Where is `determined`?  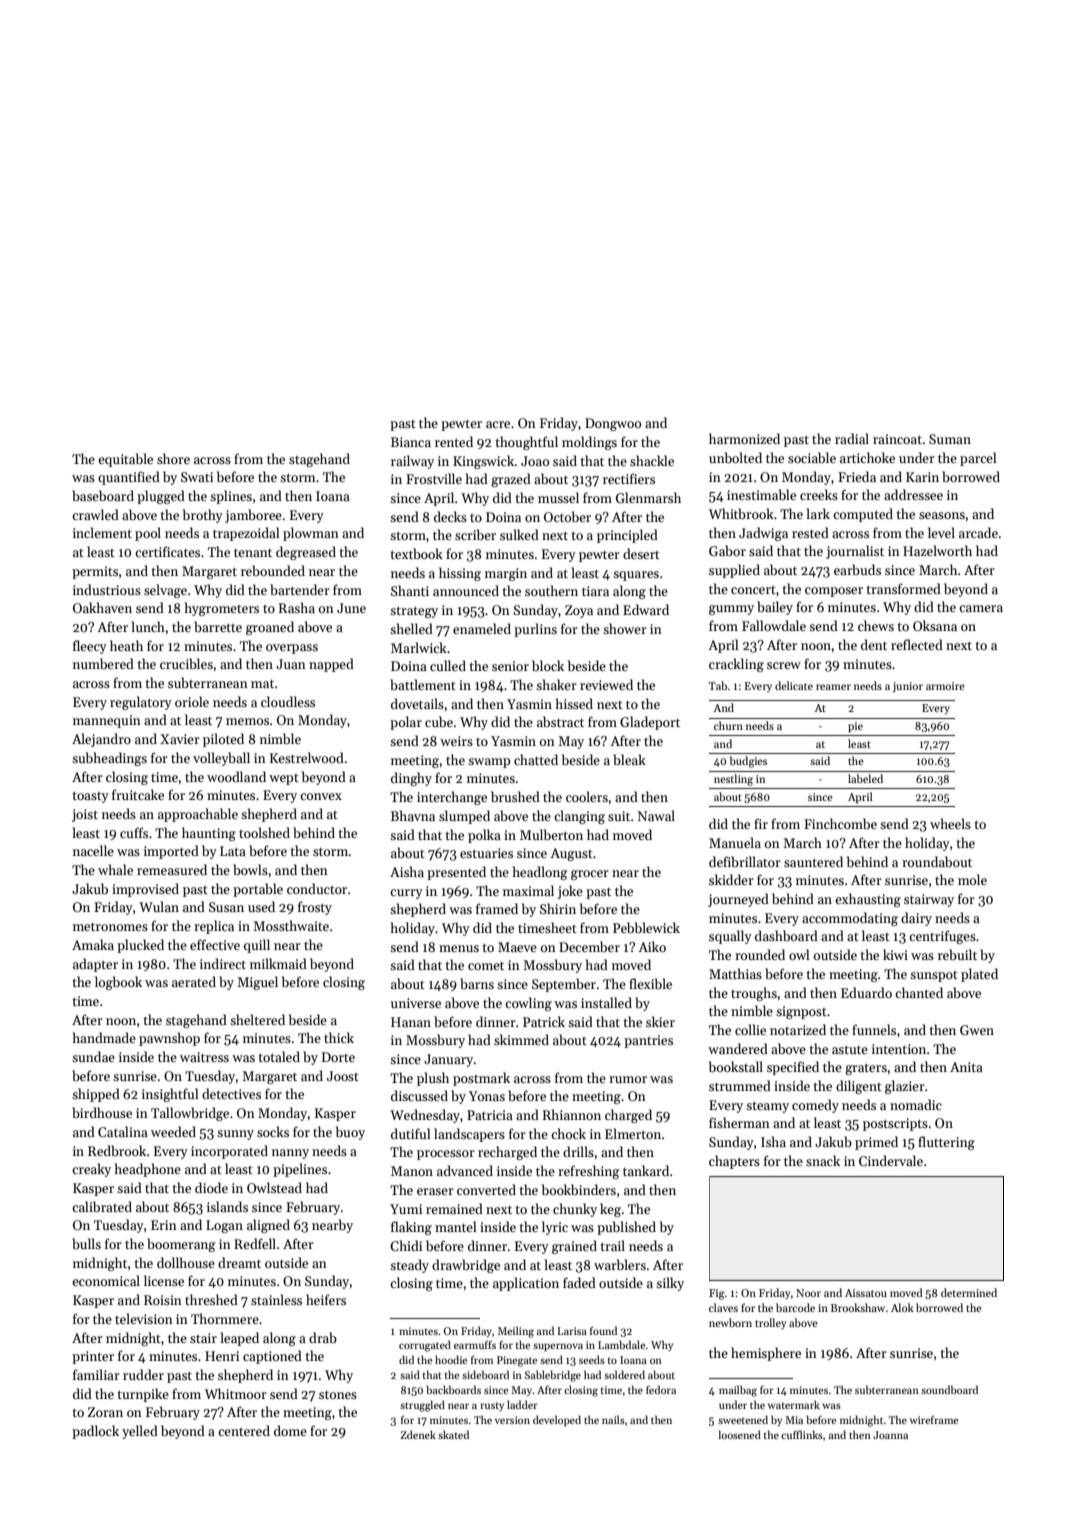
determined is located at coordinates (969, 1292).
